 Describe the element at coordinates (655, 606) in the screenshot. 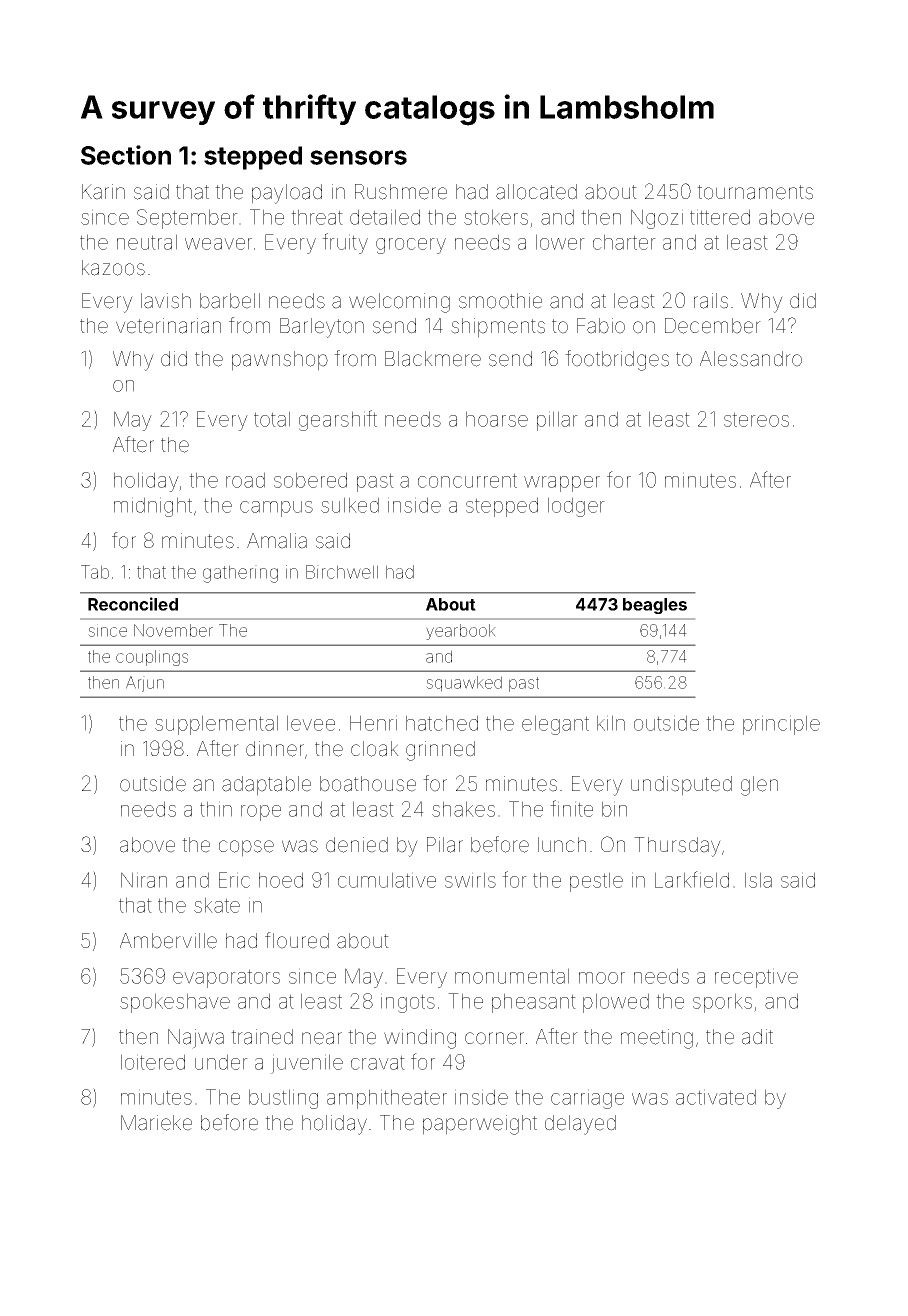

I see `beagles` at that location.
